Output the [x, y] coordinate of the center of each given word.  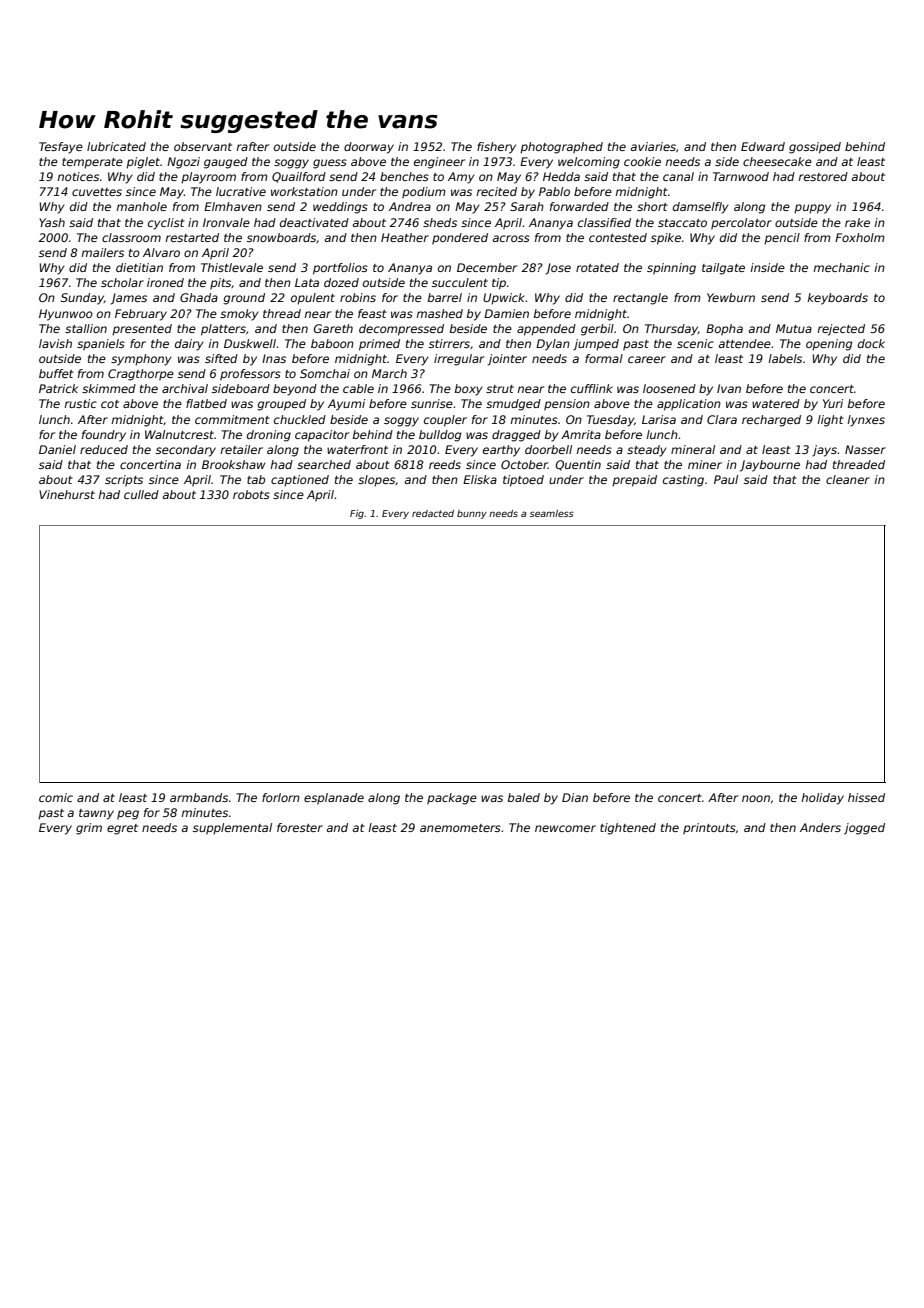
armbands [199, 797]
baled [524, 797]
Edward [763, 146]
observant [203, 146]
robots [251, 494]
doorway [369, 148]
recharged [771, 421]
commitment [232, 419]
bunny [472, 514]
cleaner [848, 479]
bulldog [440, 436]
